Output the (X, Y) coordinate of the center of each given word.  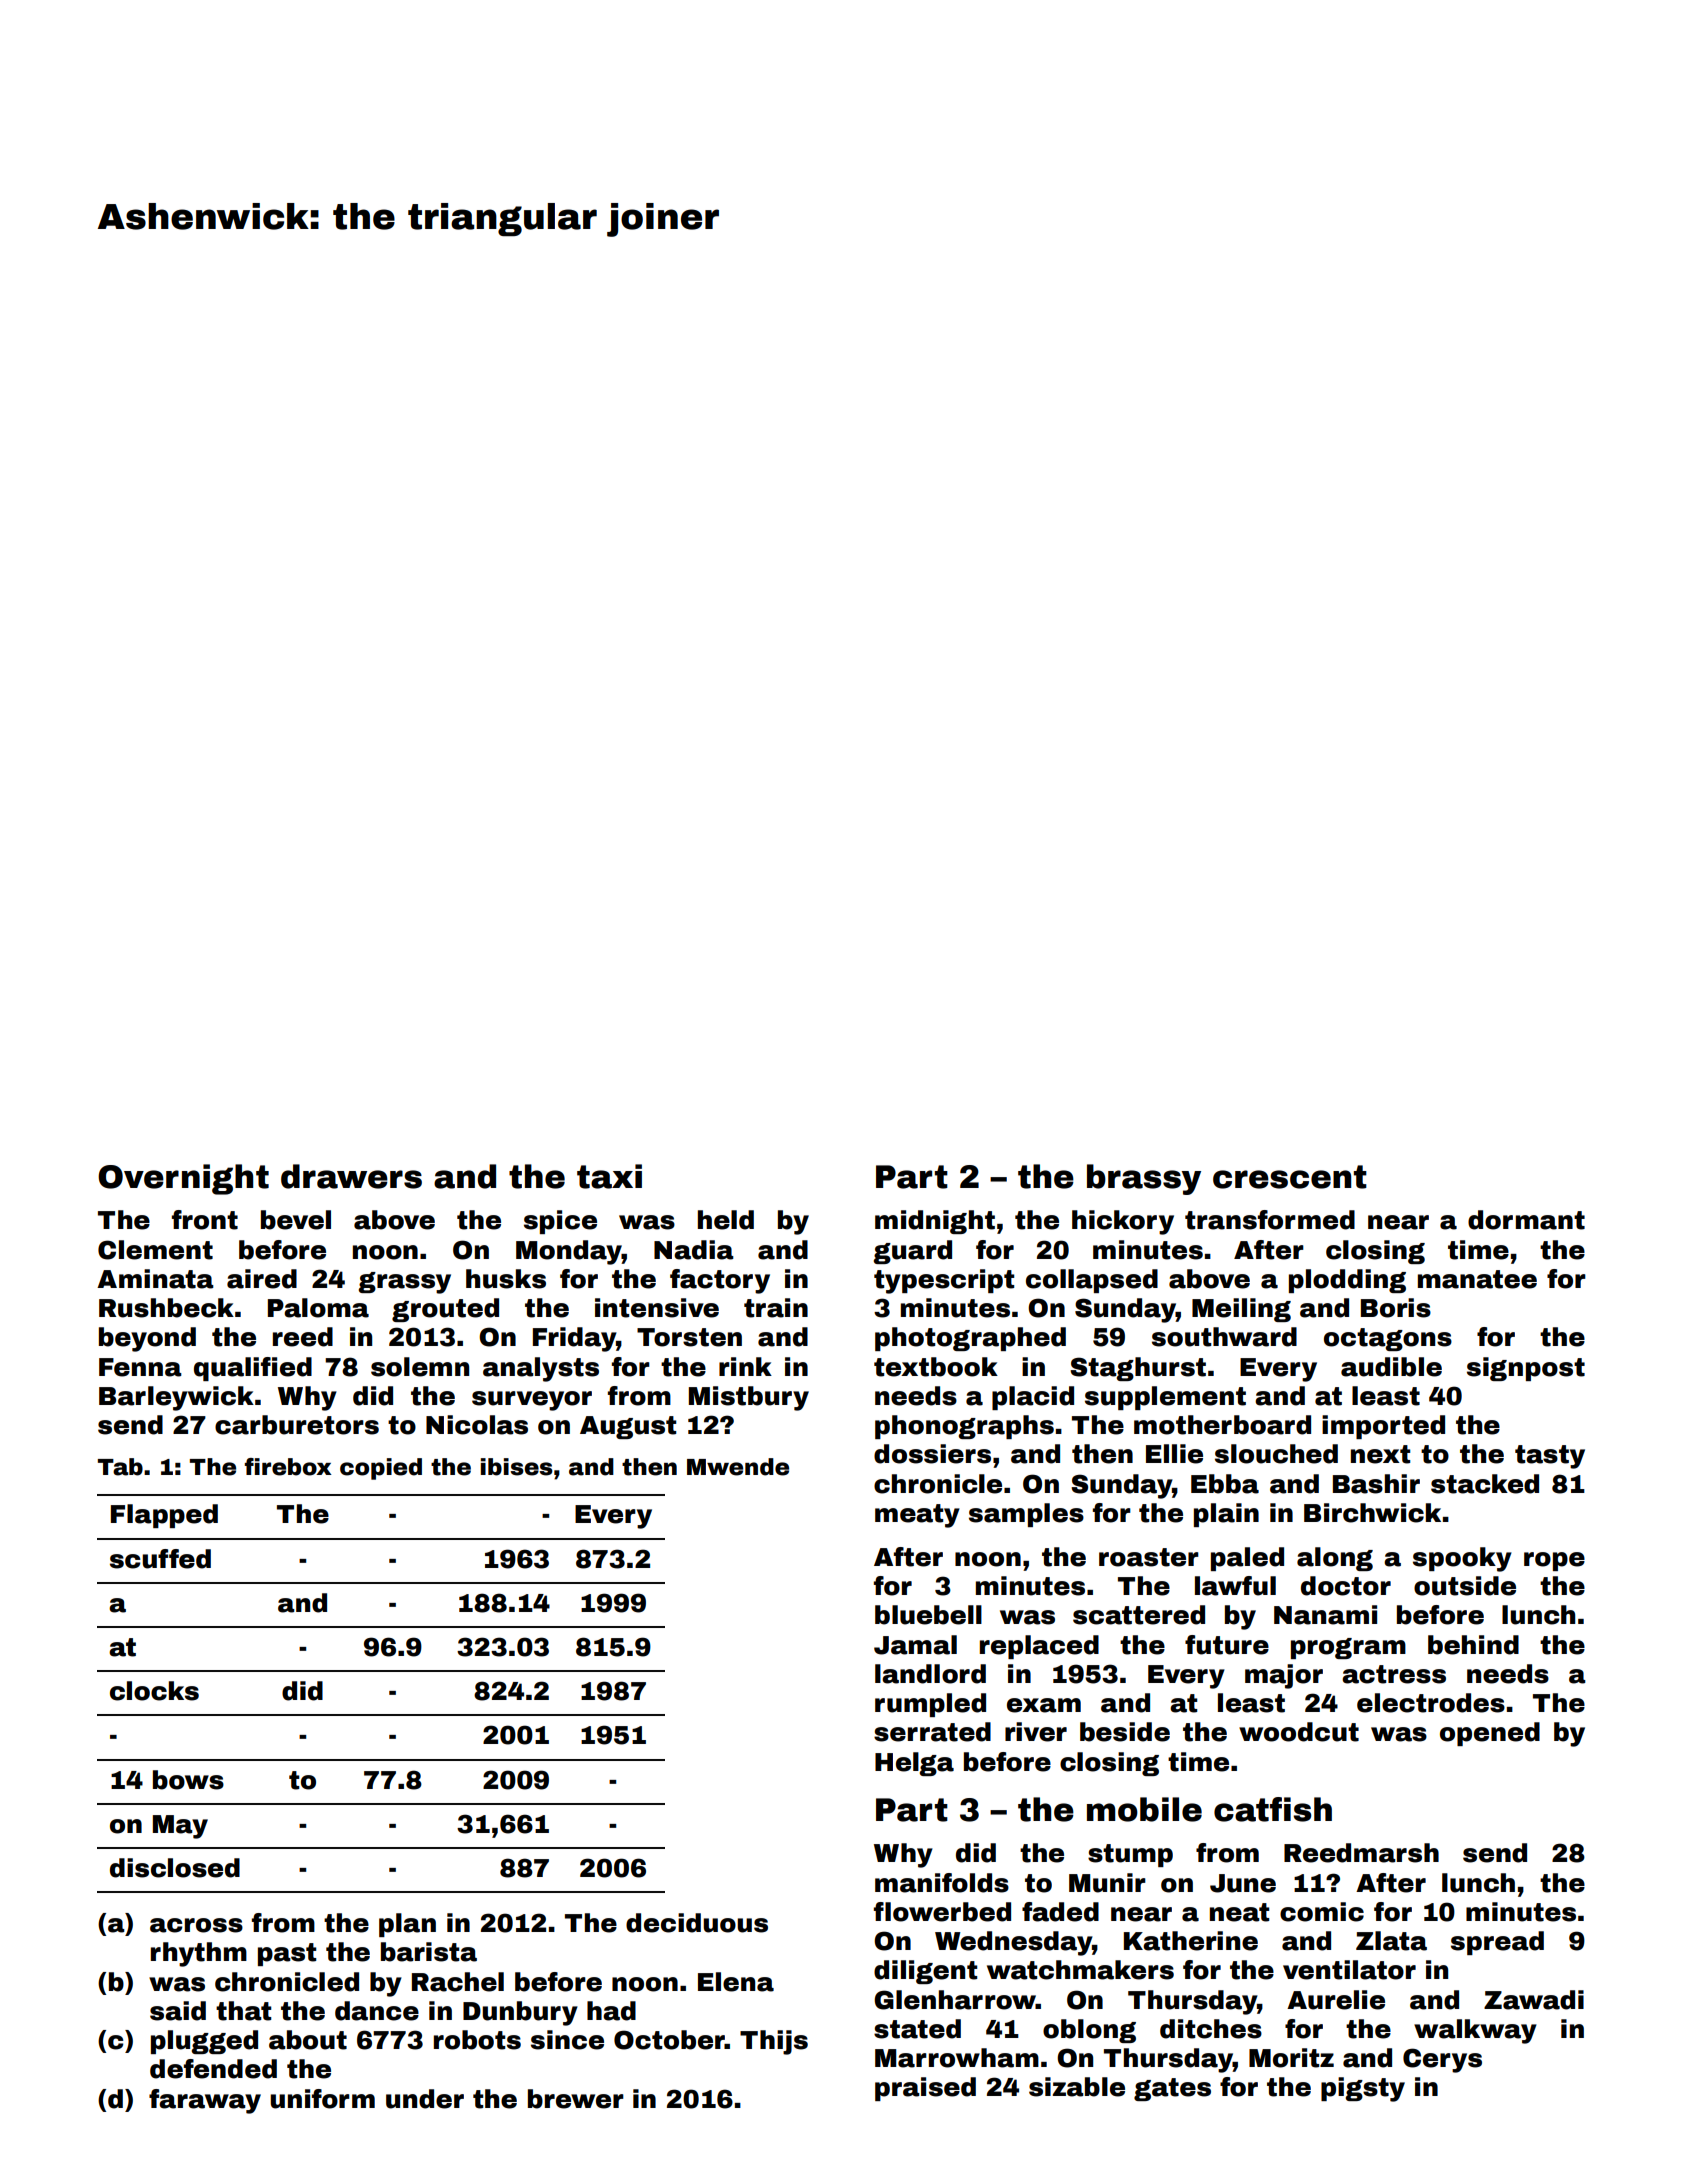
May (180, 1827)
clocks (154, 1691)
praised (925, 2089)
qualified (253, 1369)
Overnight (183, 1179)
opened (1490, 1734)
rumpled (930, 1705)
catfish (1273, 1809)
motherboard (1222, 1425)
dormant (1526, 1220)
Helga (914, 1764)
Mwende (738, 1467)
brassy (1144, 1179)
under (425, 2099)
